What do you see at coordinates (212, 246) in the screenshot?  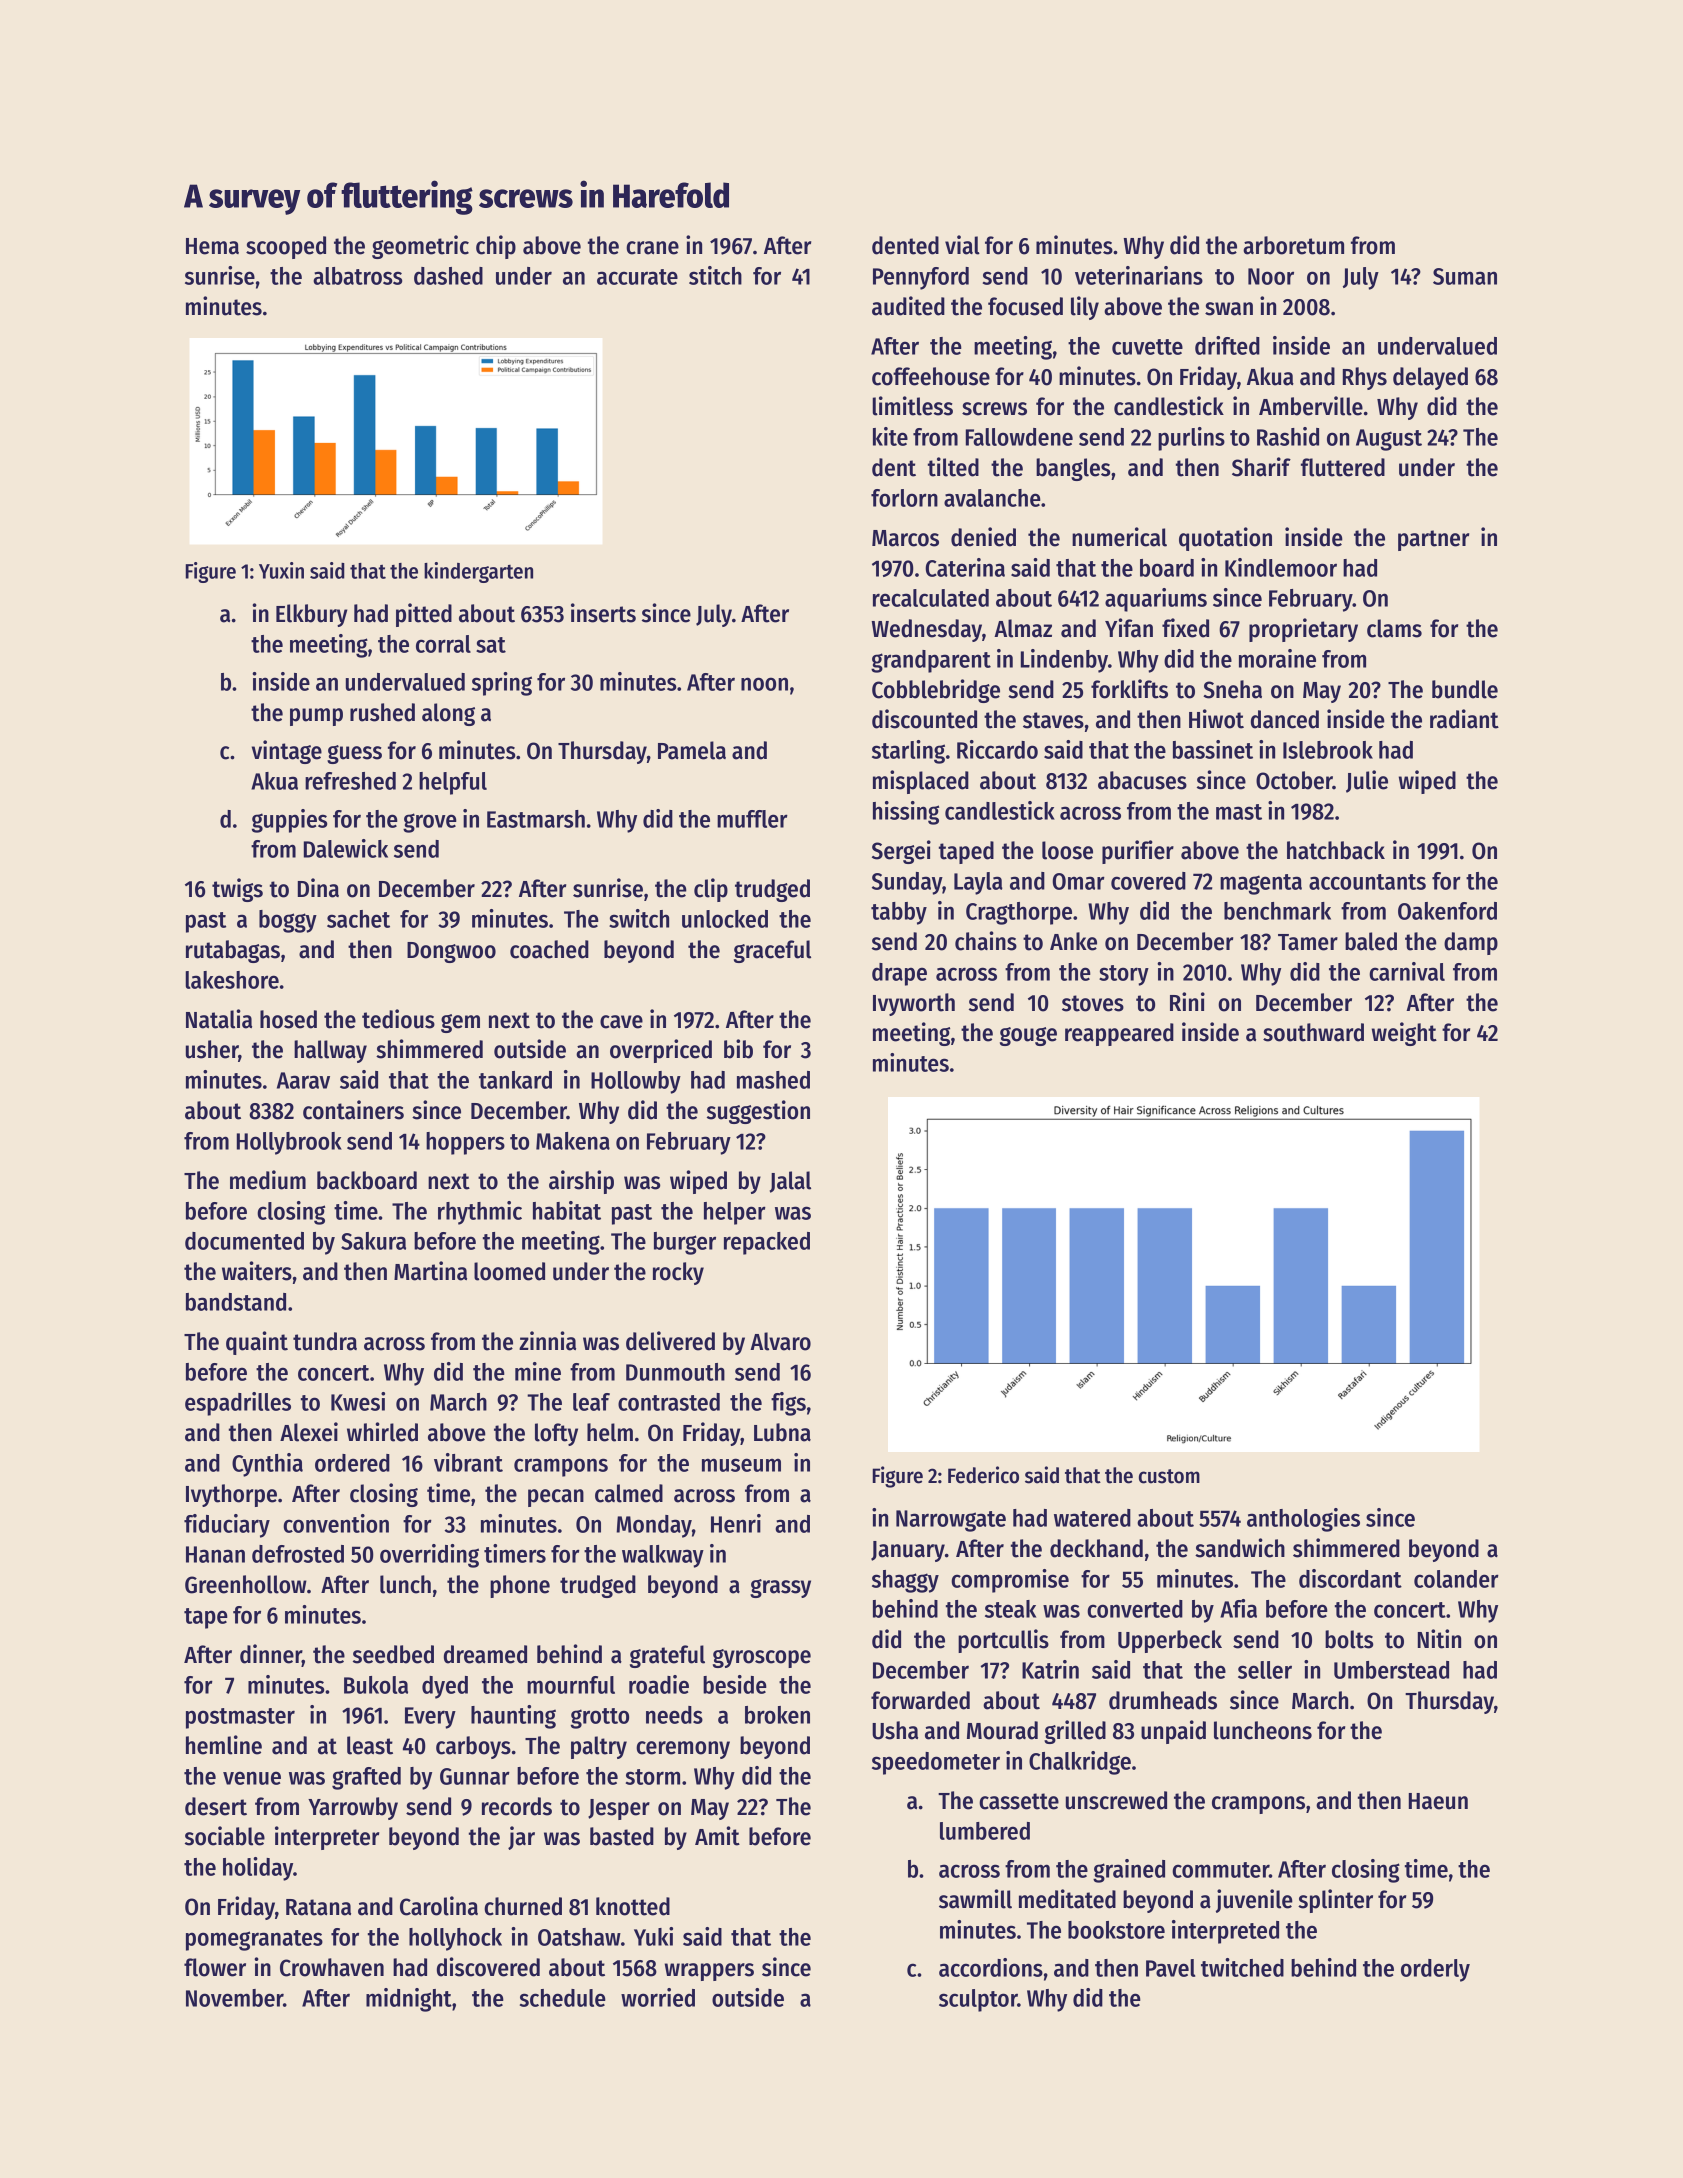 I see `Hema` at bounding box center [212, 246].
